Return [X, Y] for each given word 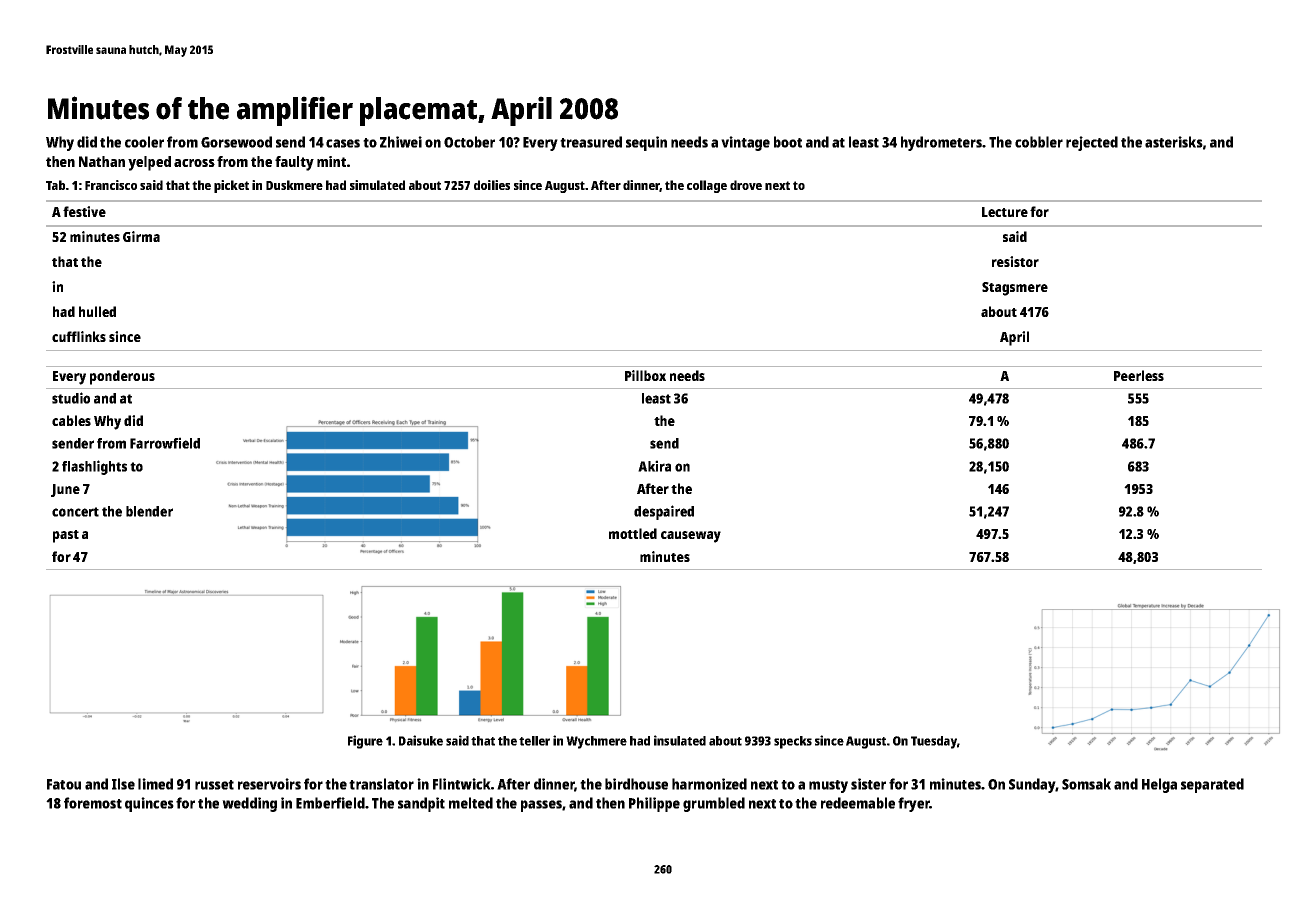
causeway [691, 537]
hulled [97, 311]
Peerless [1139, 375]
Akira [654, 466]
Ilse [123, 784]
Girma [141, 236]
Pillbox [645, 375]
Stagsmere [1015, 289]
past [66, 536]
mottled [633, 533]
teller [534, 741]
